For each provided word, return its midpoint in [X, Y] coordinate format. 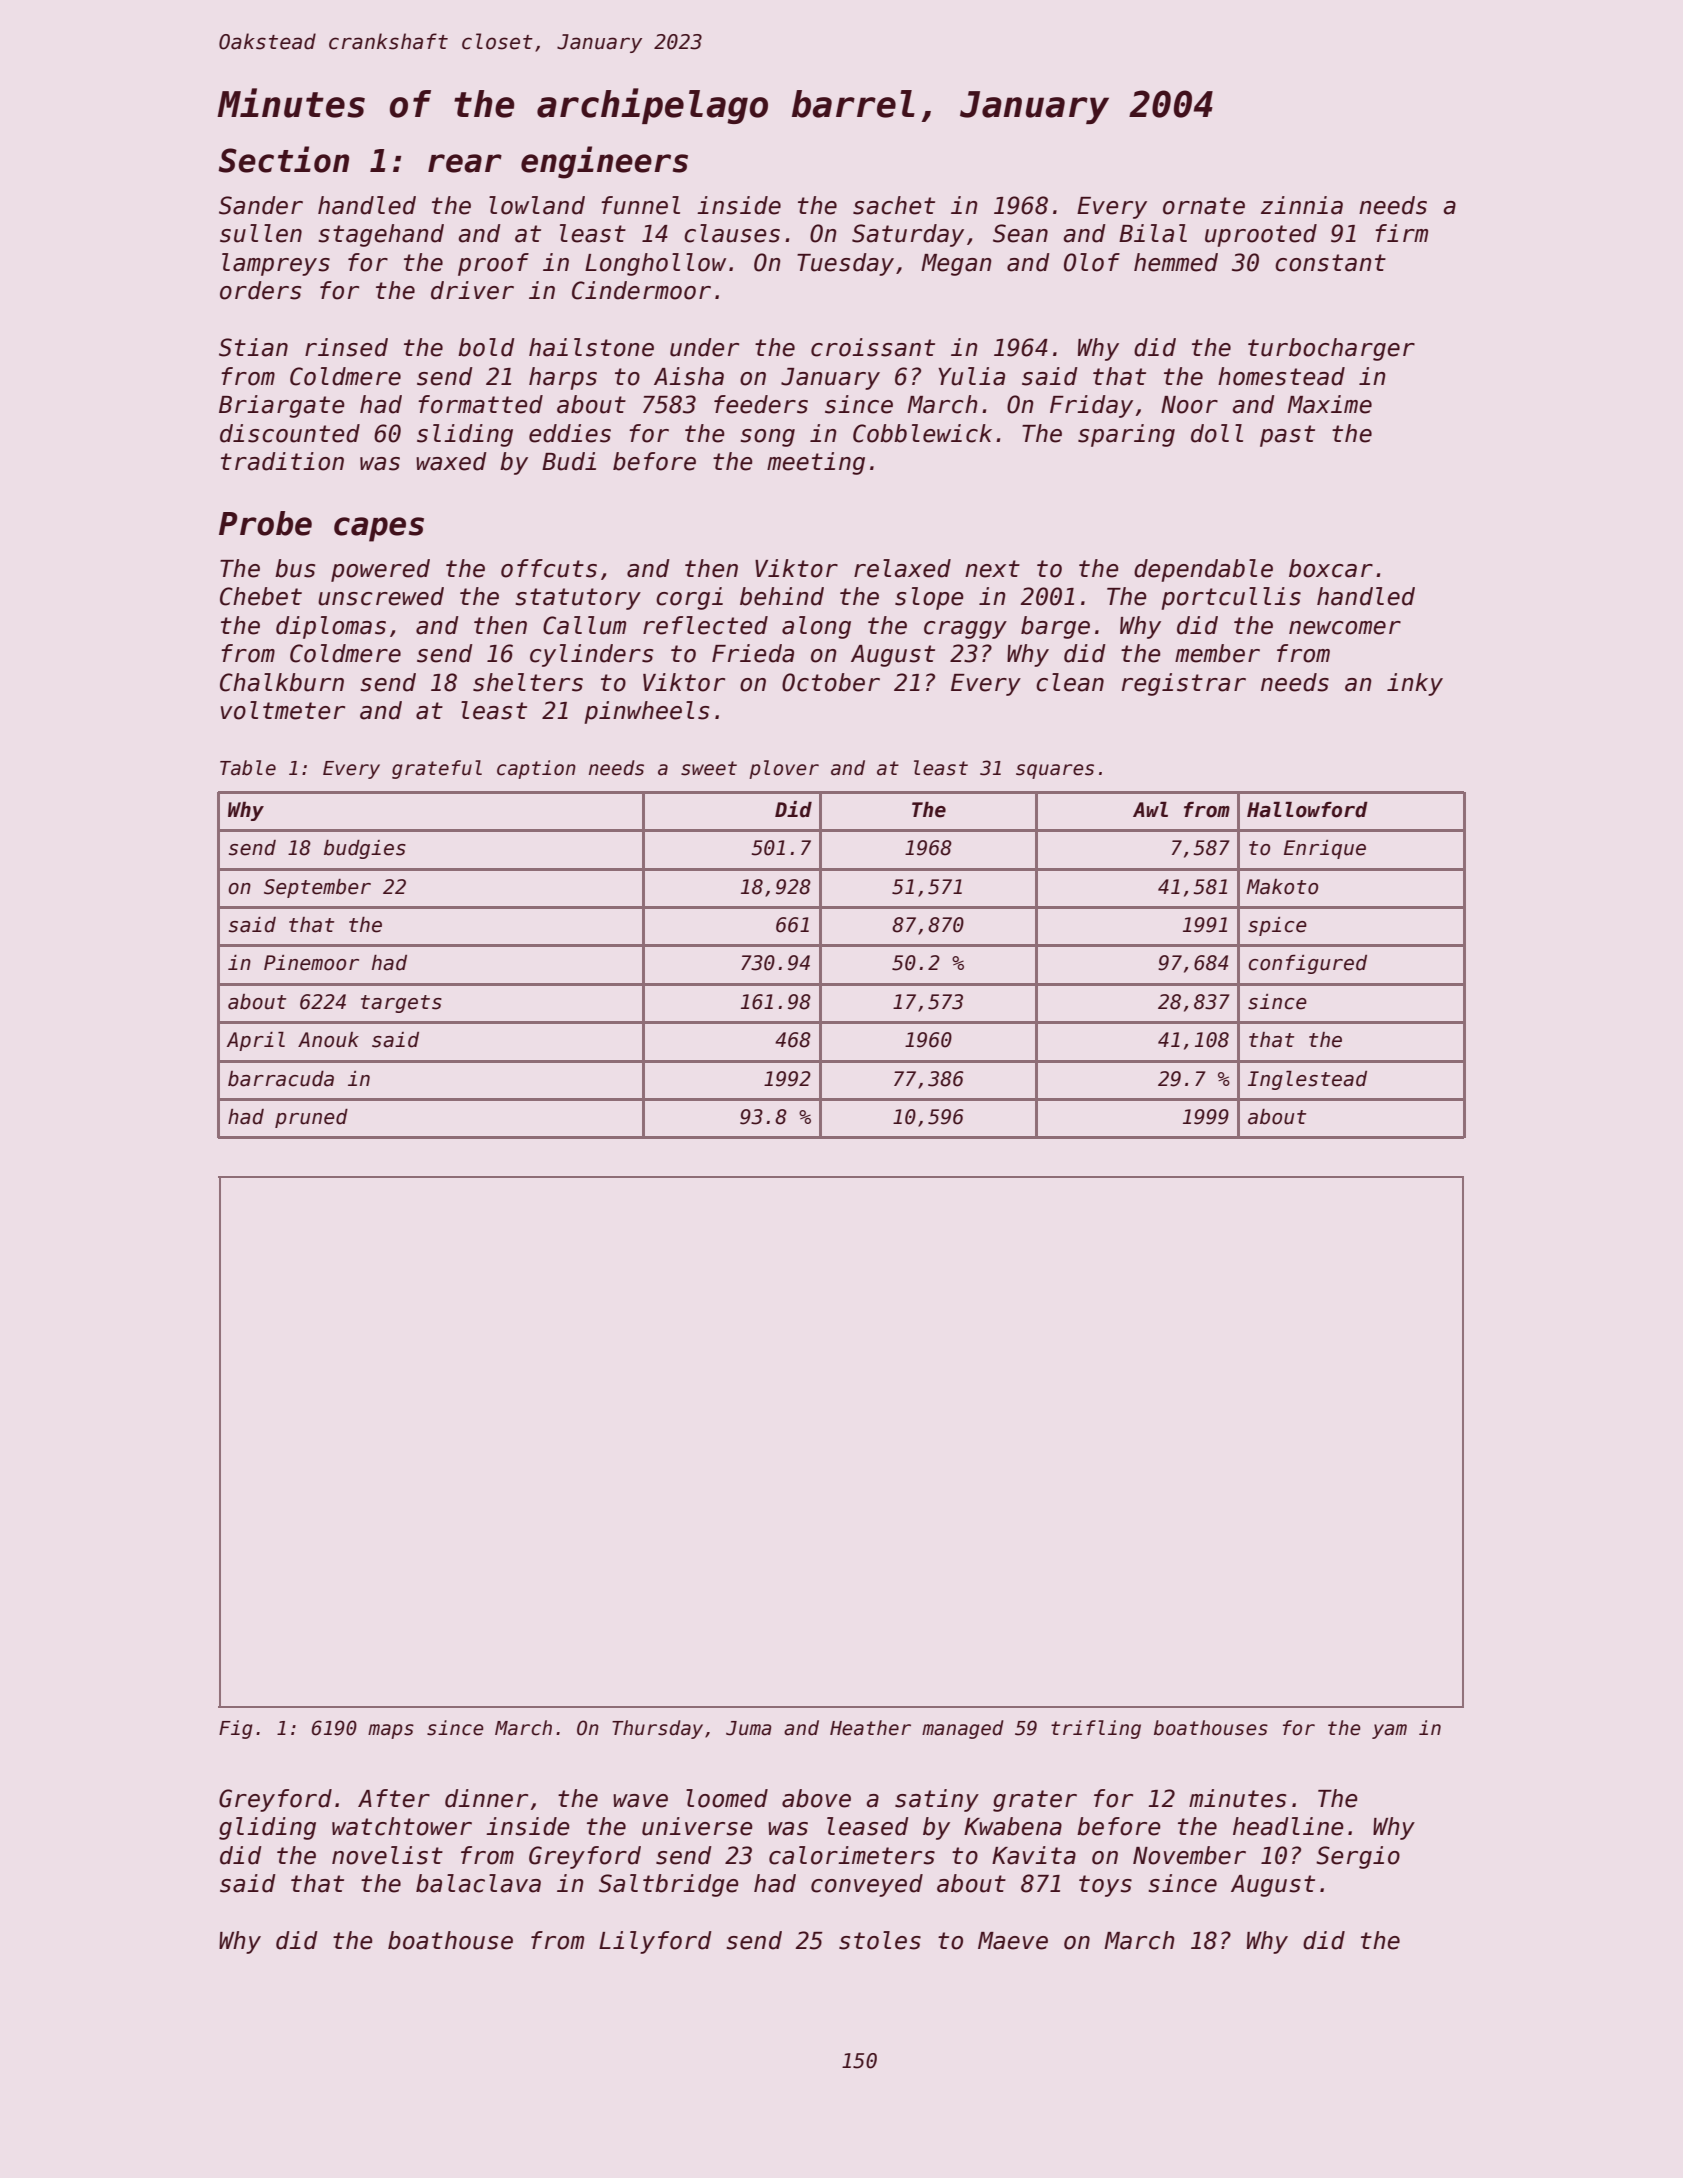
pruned [311, 1118]
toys [1105, 1886]
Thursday [657, 1729]
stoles [880, 1940]
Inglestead [1307, 1080]
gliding [267, 1828]
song [767, 438]
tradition [282, 461]
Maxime [1329, 404]
